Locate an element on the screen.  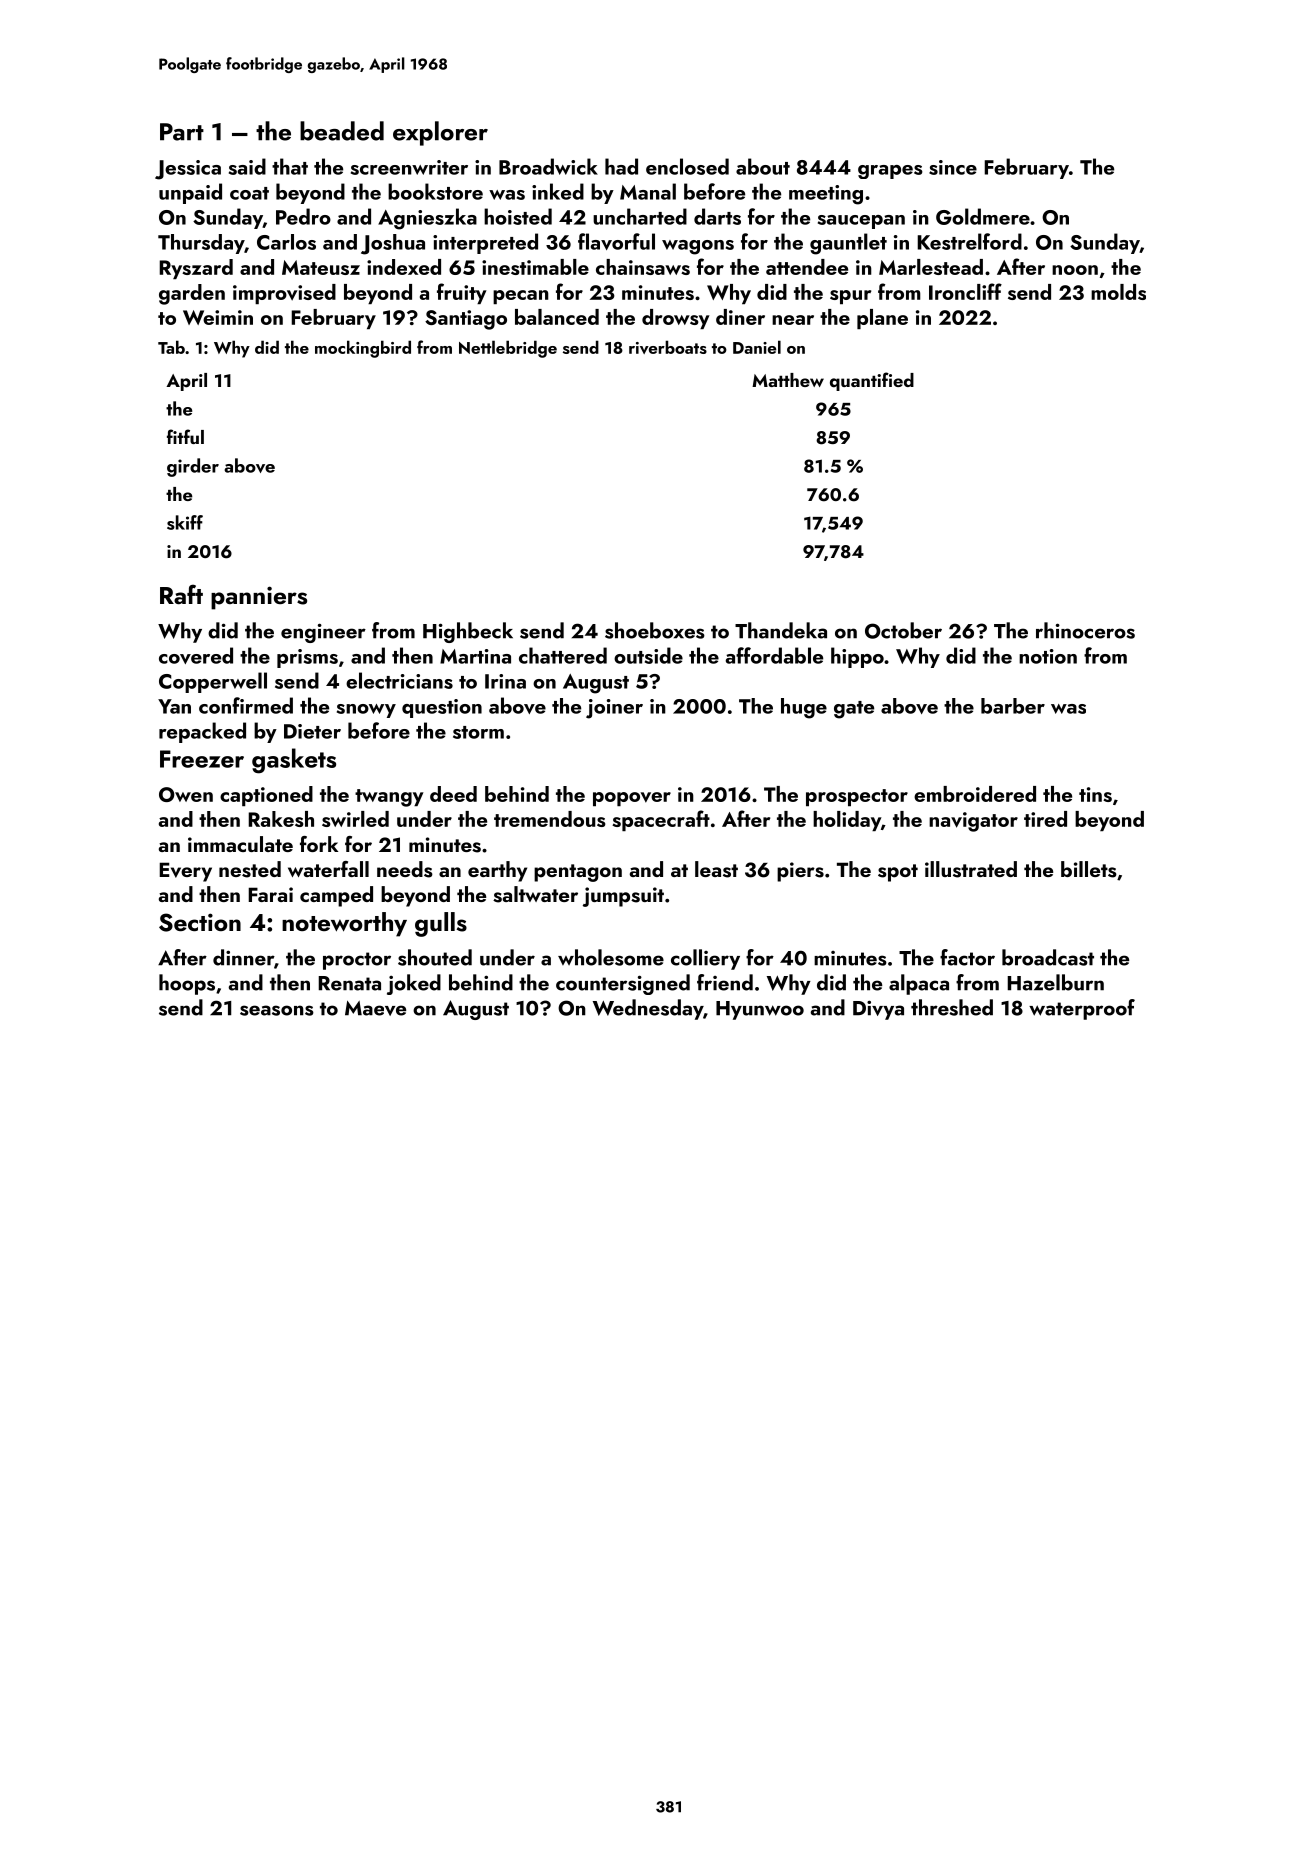
skiff is located at coordinates (185, 522).
